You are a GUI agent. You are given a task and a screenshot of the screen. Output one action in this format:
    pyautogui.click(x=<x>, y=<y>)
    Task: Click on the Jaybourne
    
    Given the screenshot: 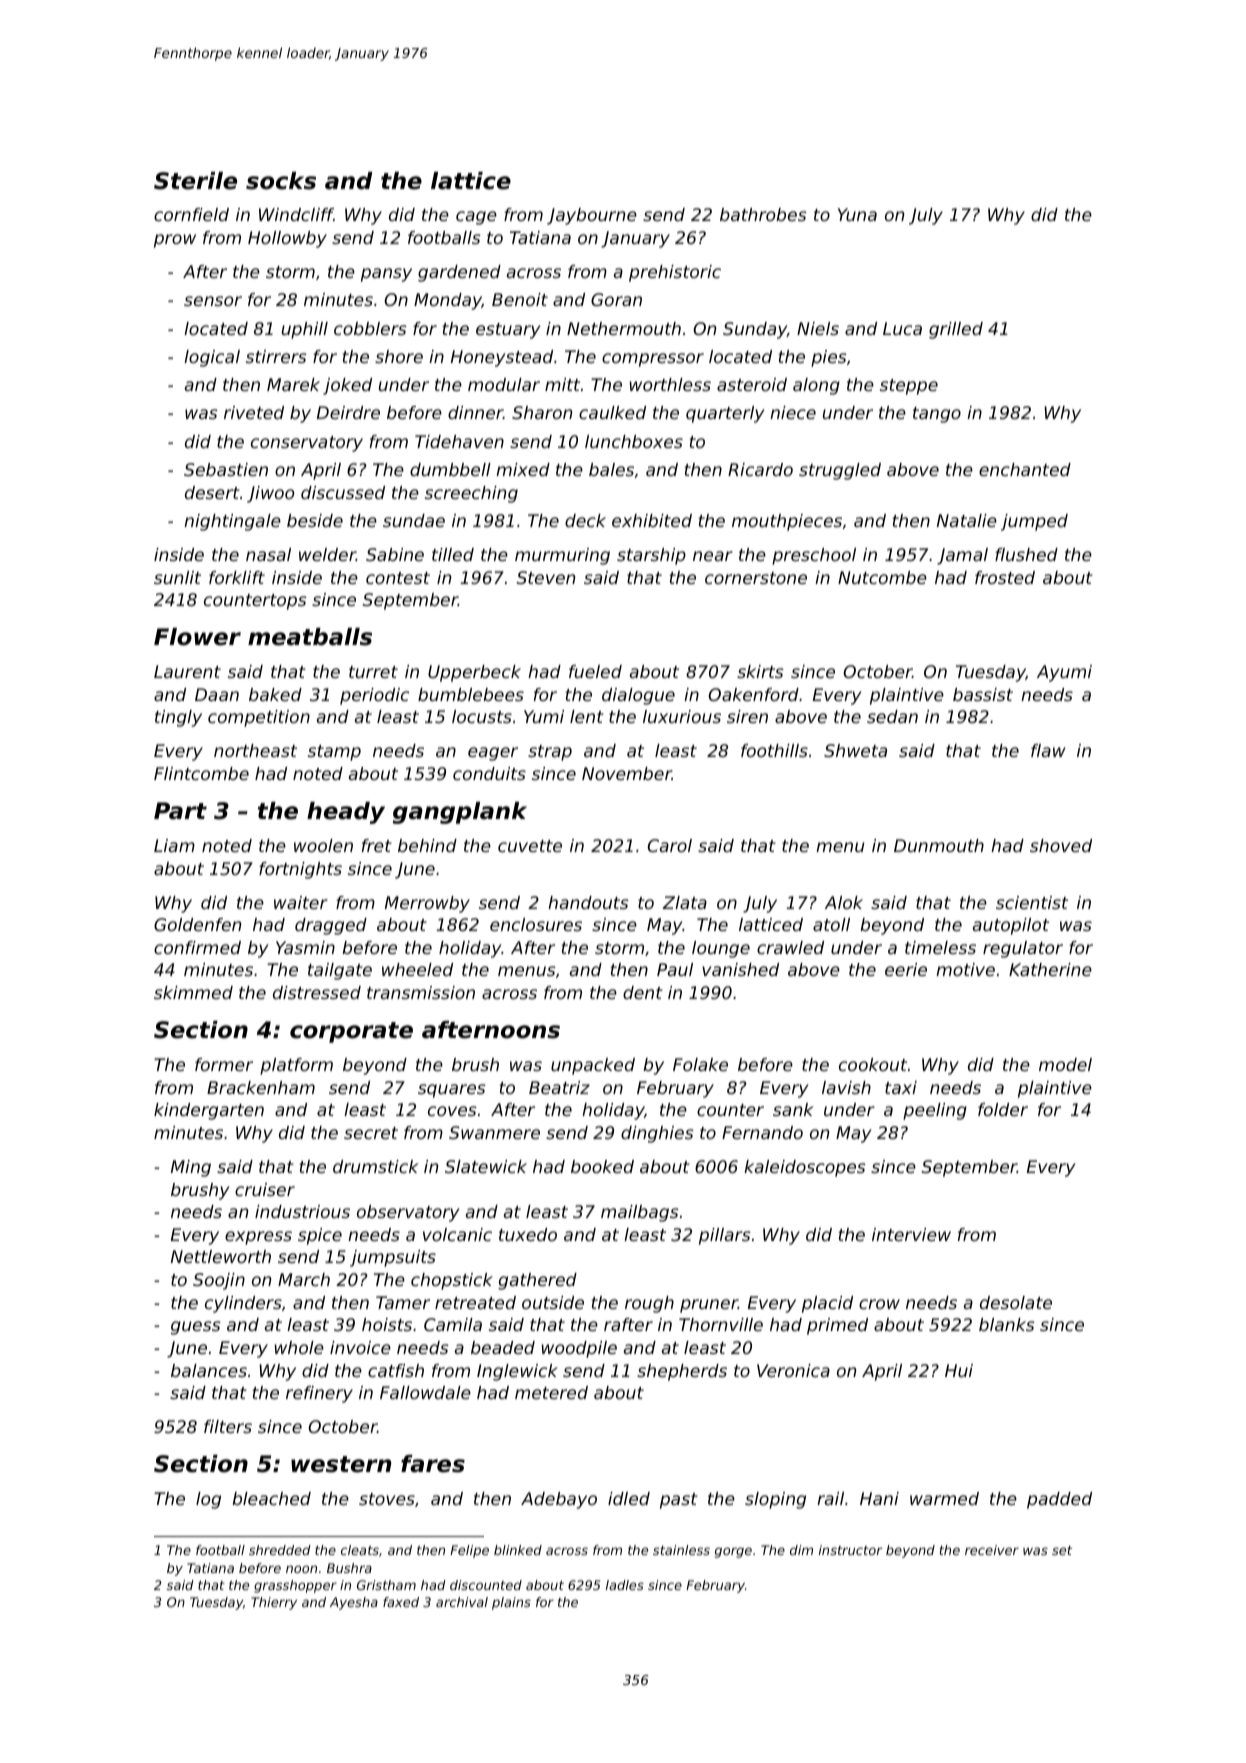 What is the action you would take?
    pyautogui.click(x=592, y=216)
